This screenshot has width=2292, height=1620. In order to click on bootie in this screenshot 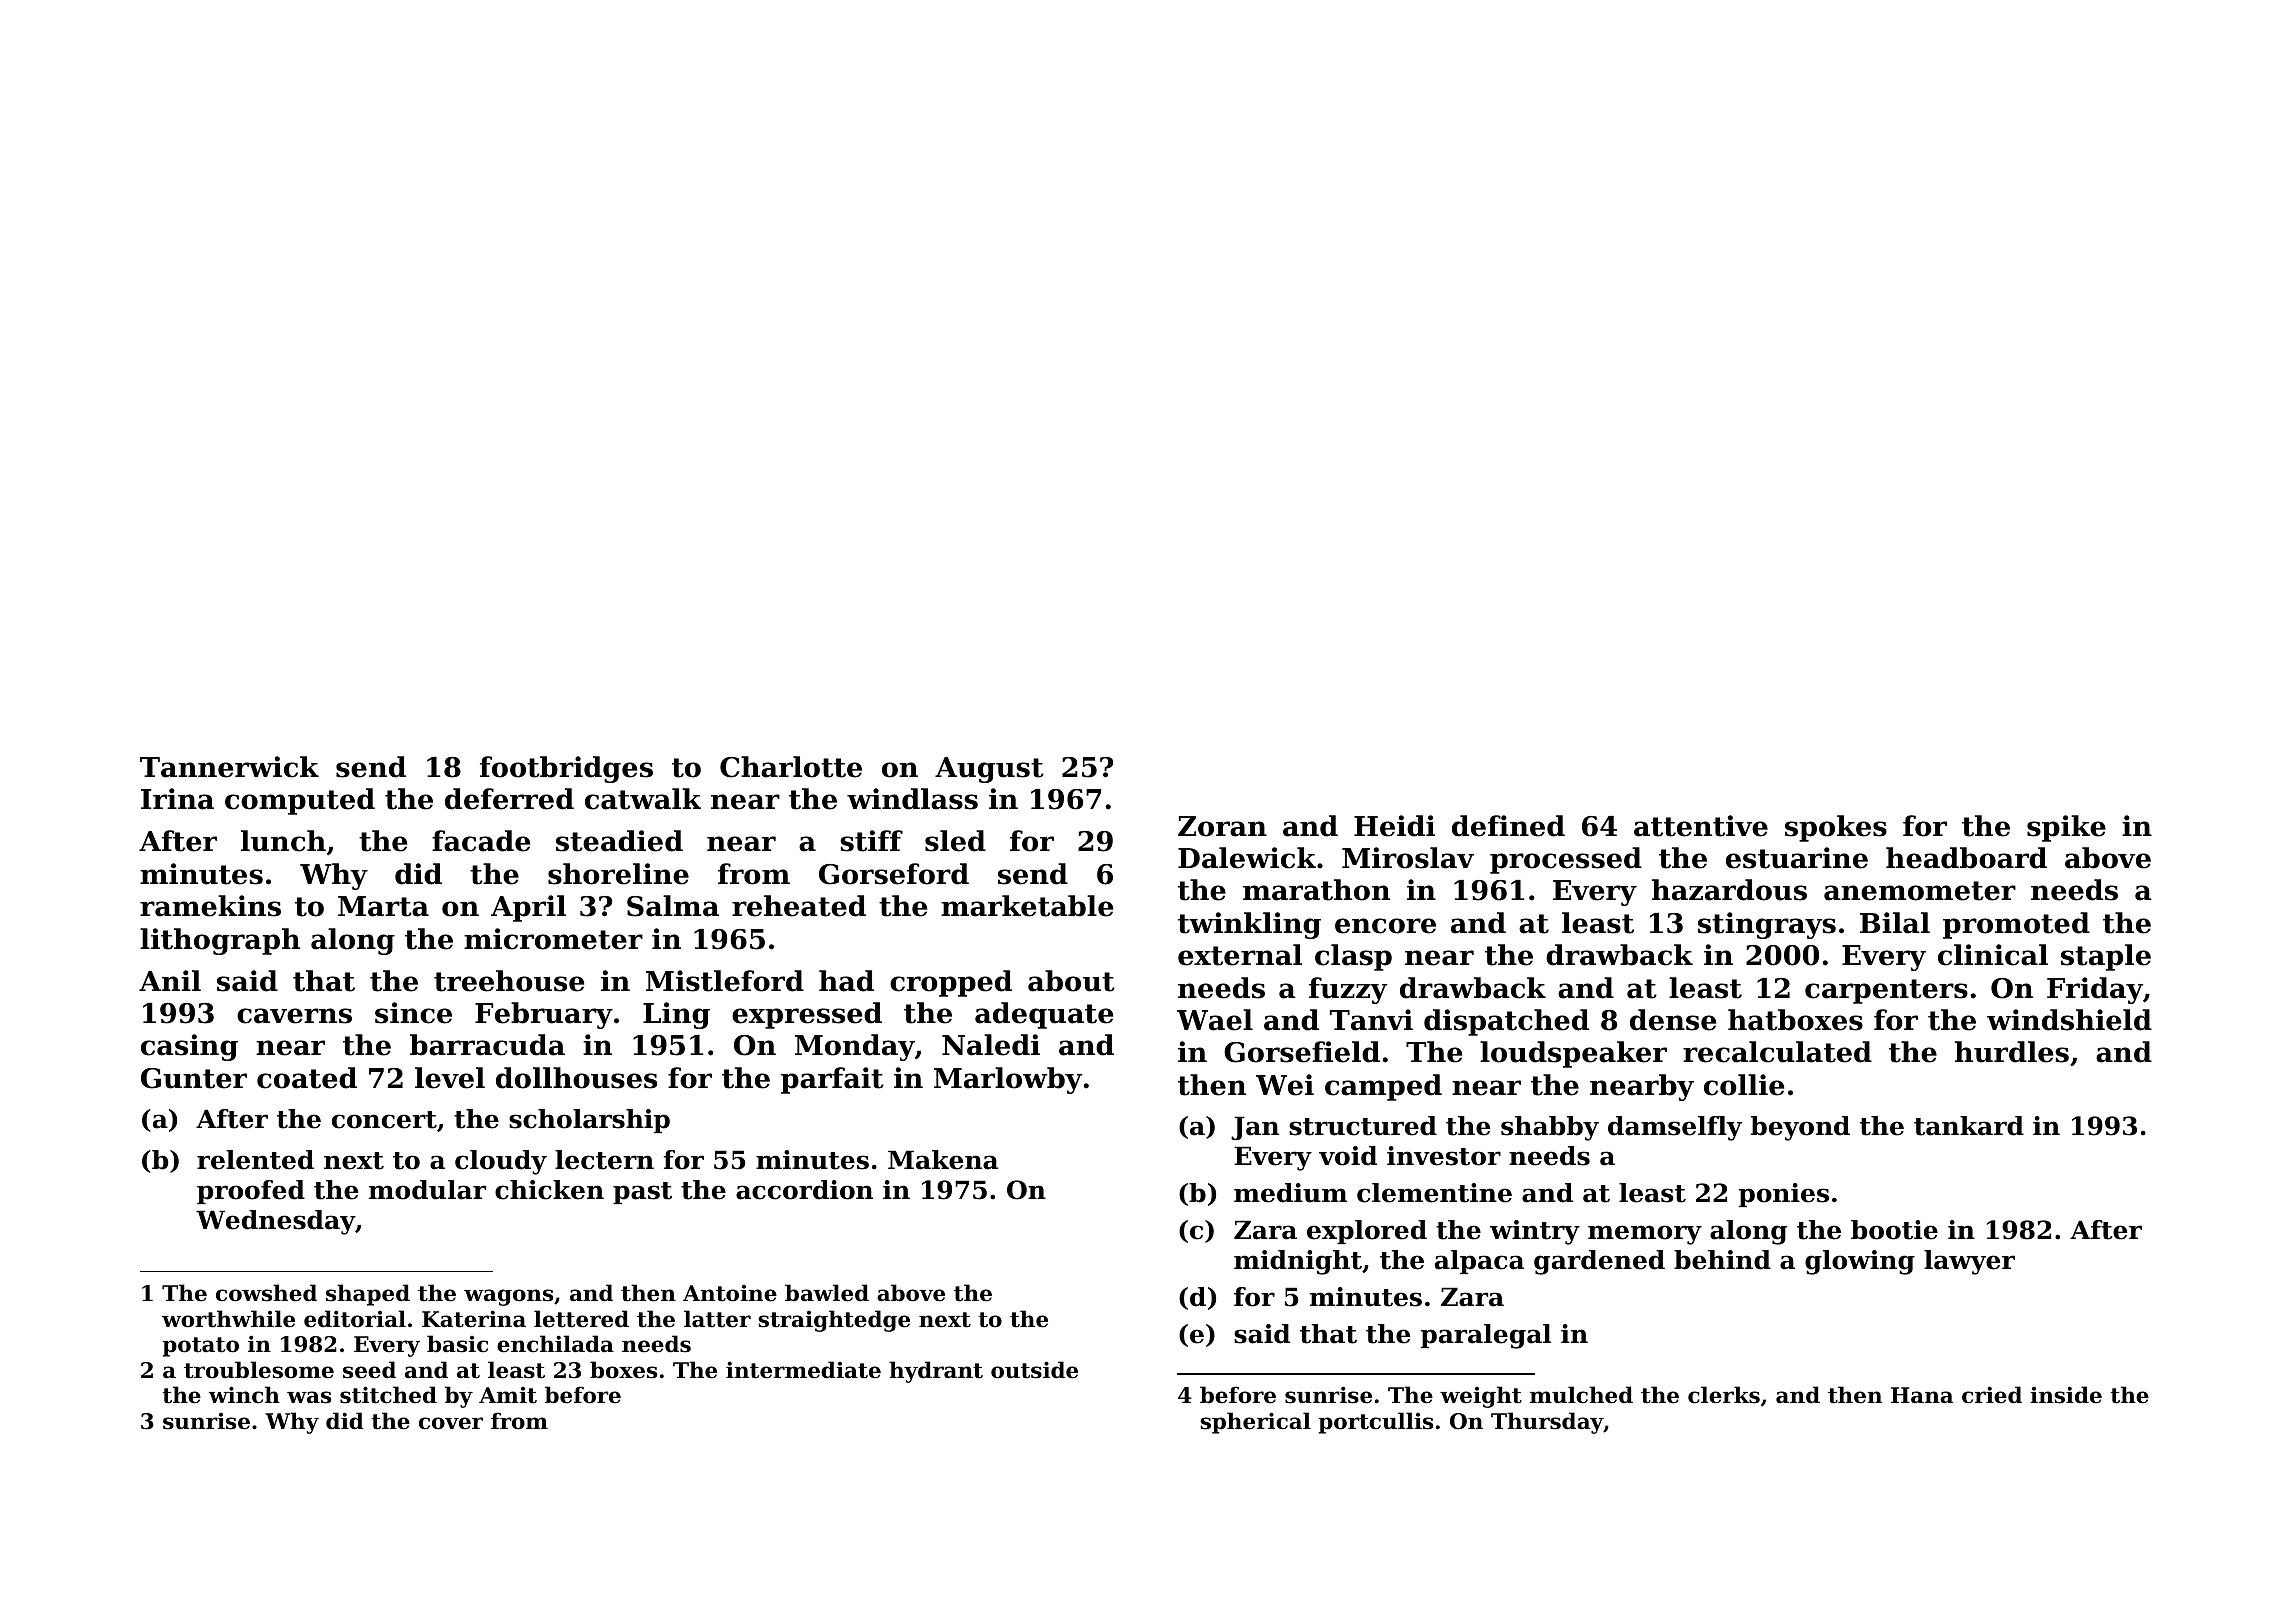, I will do `click(1894, 1230)`.
